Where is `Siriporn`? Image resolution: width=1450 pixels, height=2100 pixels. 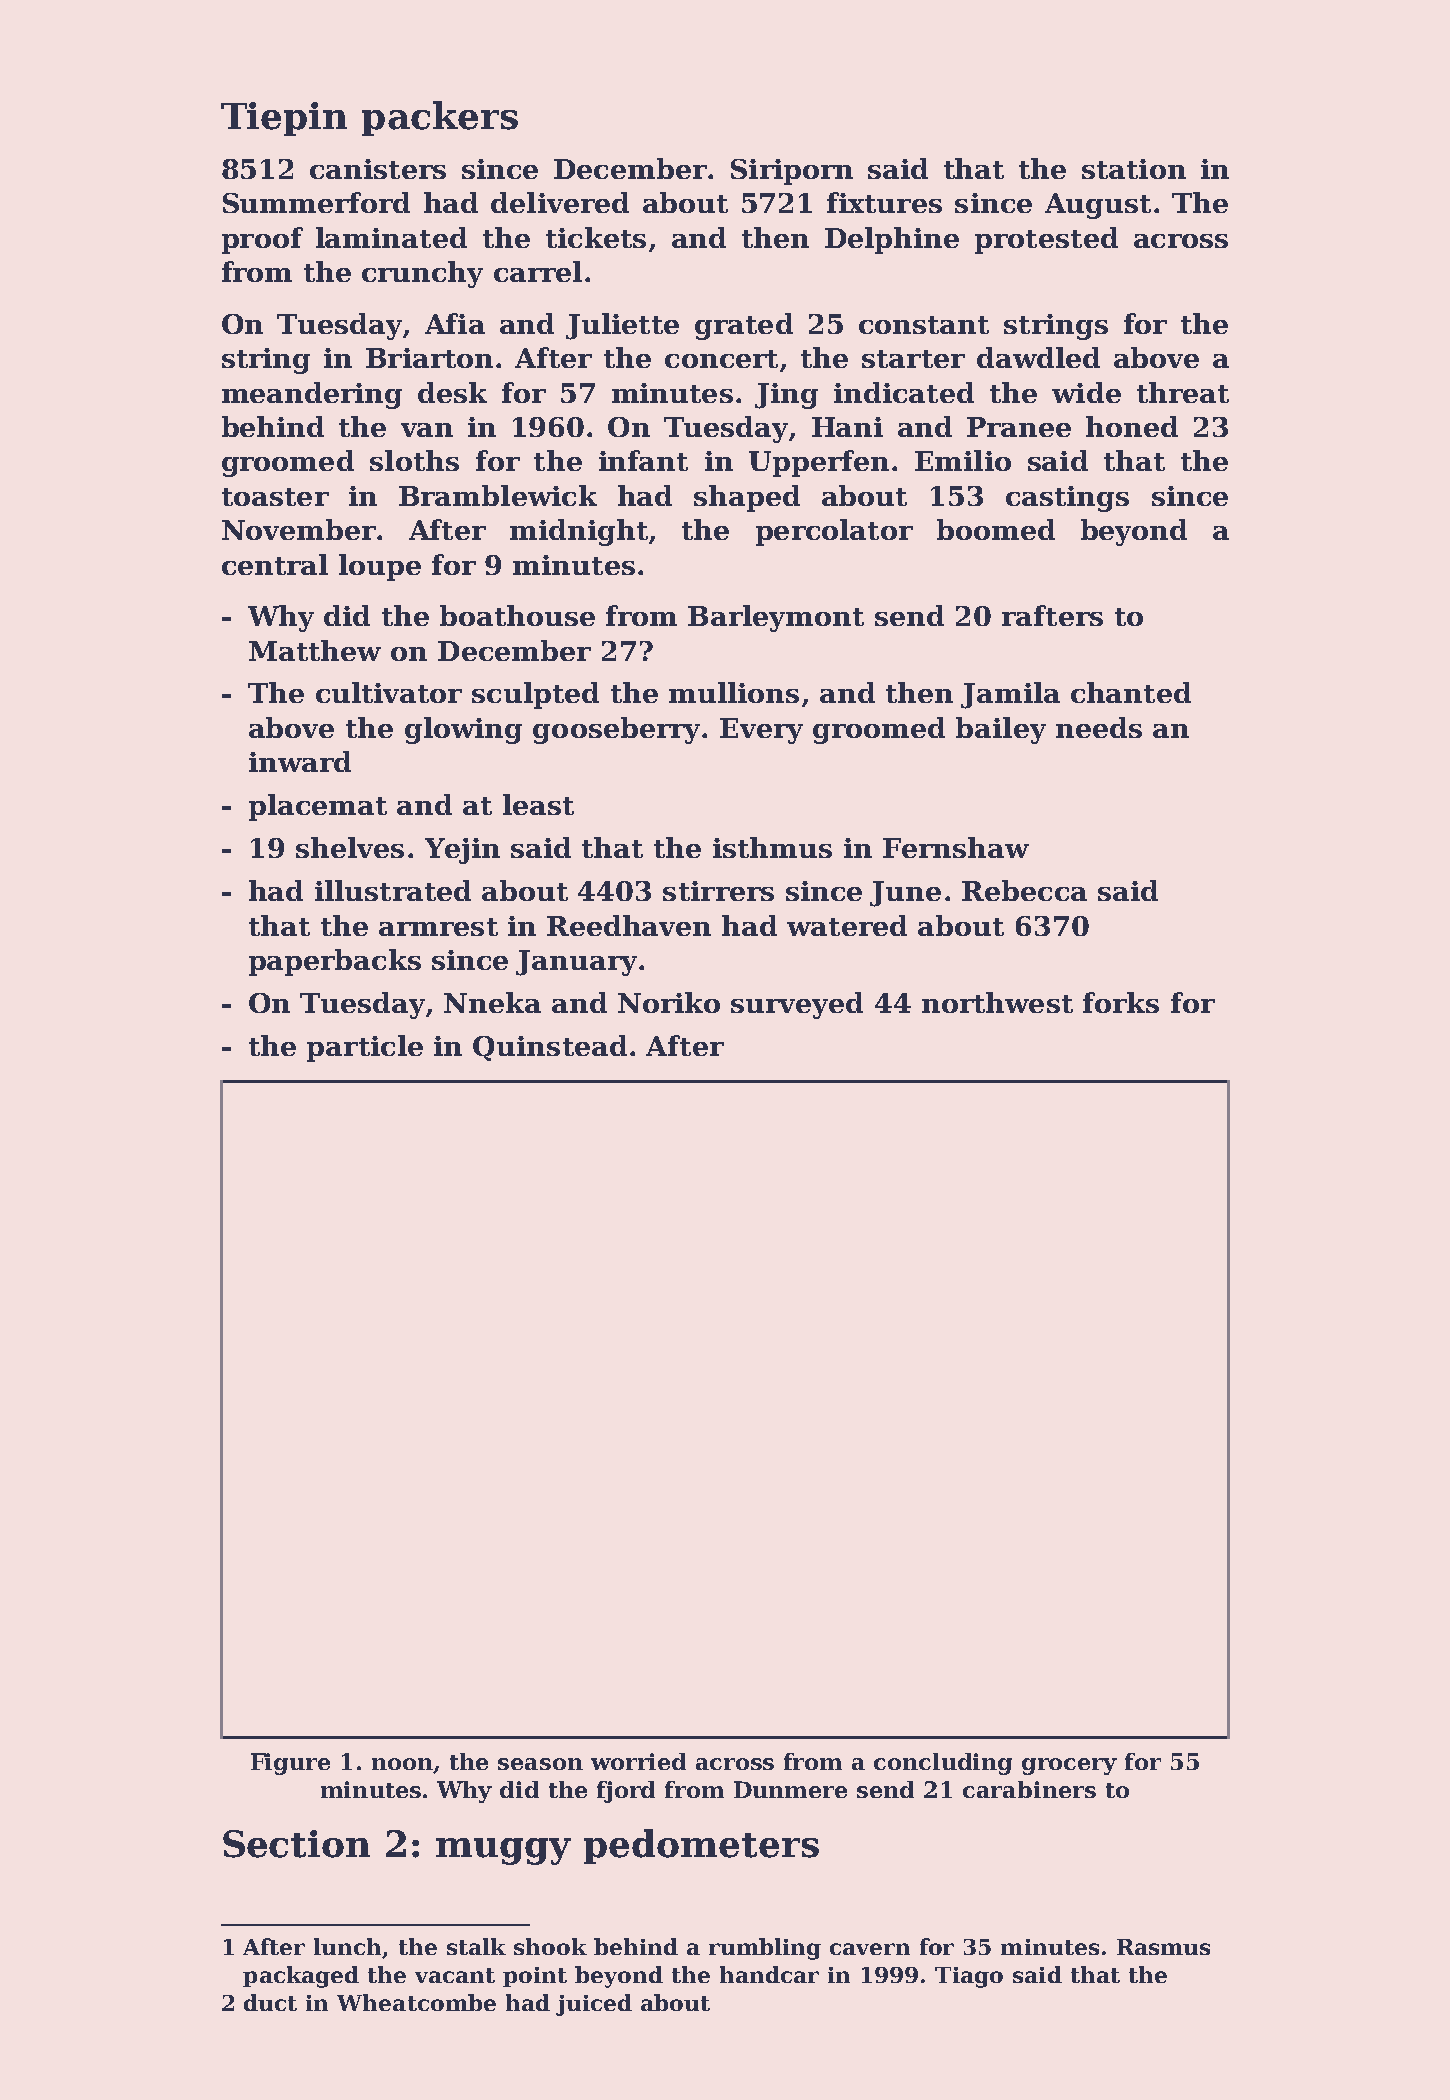 Siriporn is located at coordinates (792, 172).
